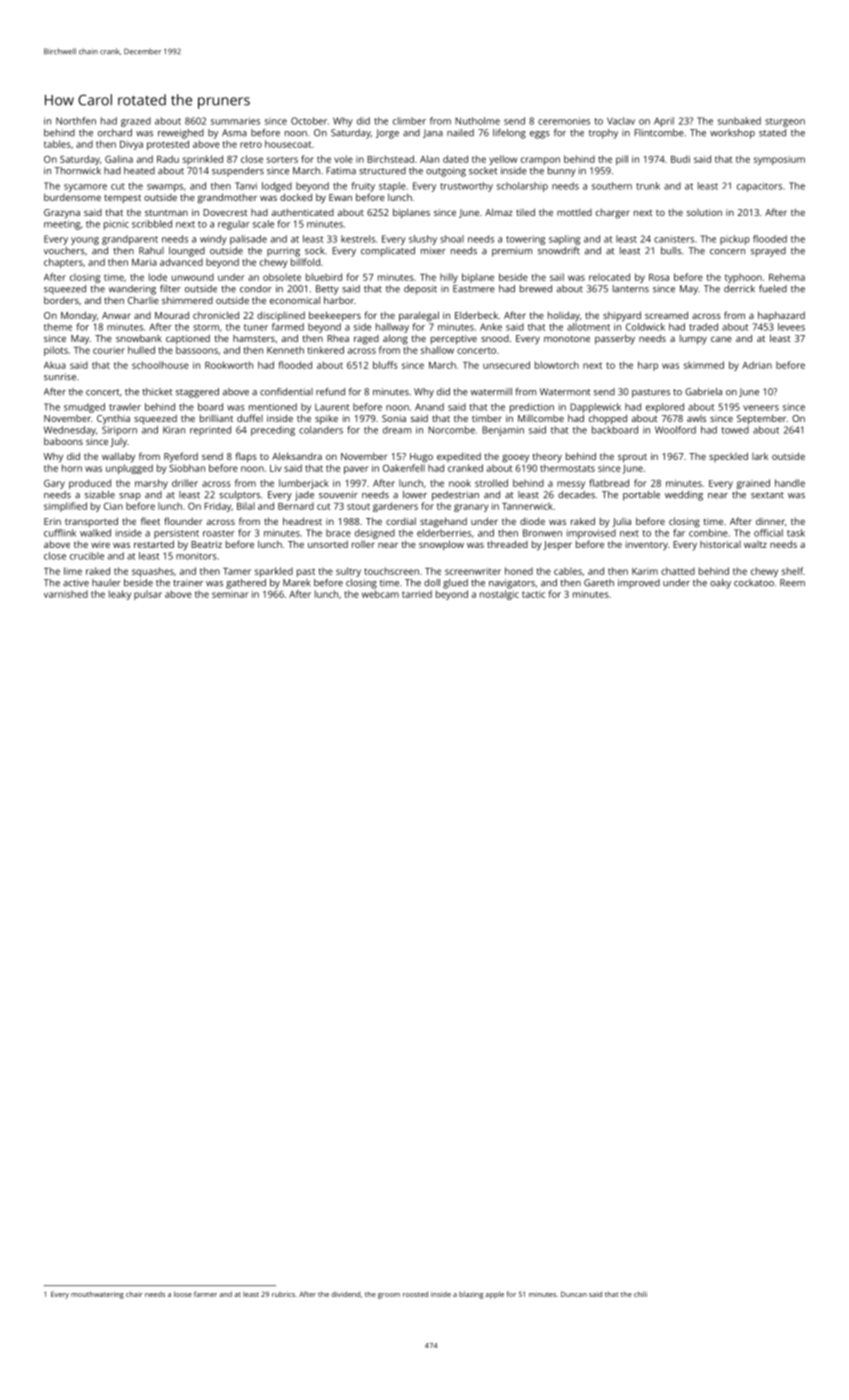 This screenshot has height=1400, width=849. Describe the element at coordinates (640, 1294) in the screenshot. I see `chili` at that location.
